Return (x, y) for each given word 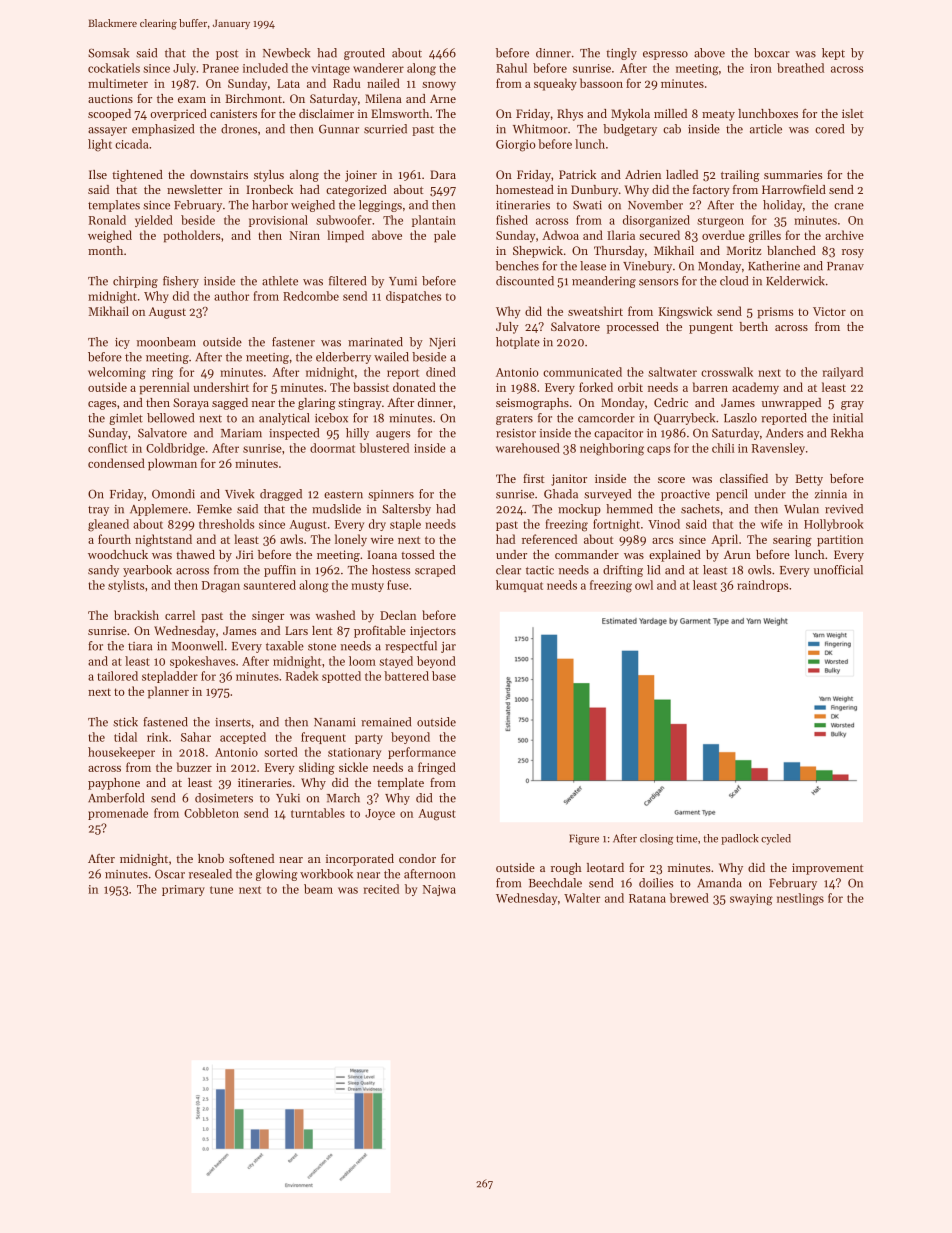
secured (659, 235)
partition (840, 541)
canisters (233, 113)
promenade (118, 814)
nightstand (163, 540)
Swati (587, 205)
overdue (723, 235)
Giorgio (516, 146)
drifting (623, 571)
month (105, 250)
